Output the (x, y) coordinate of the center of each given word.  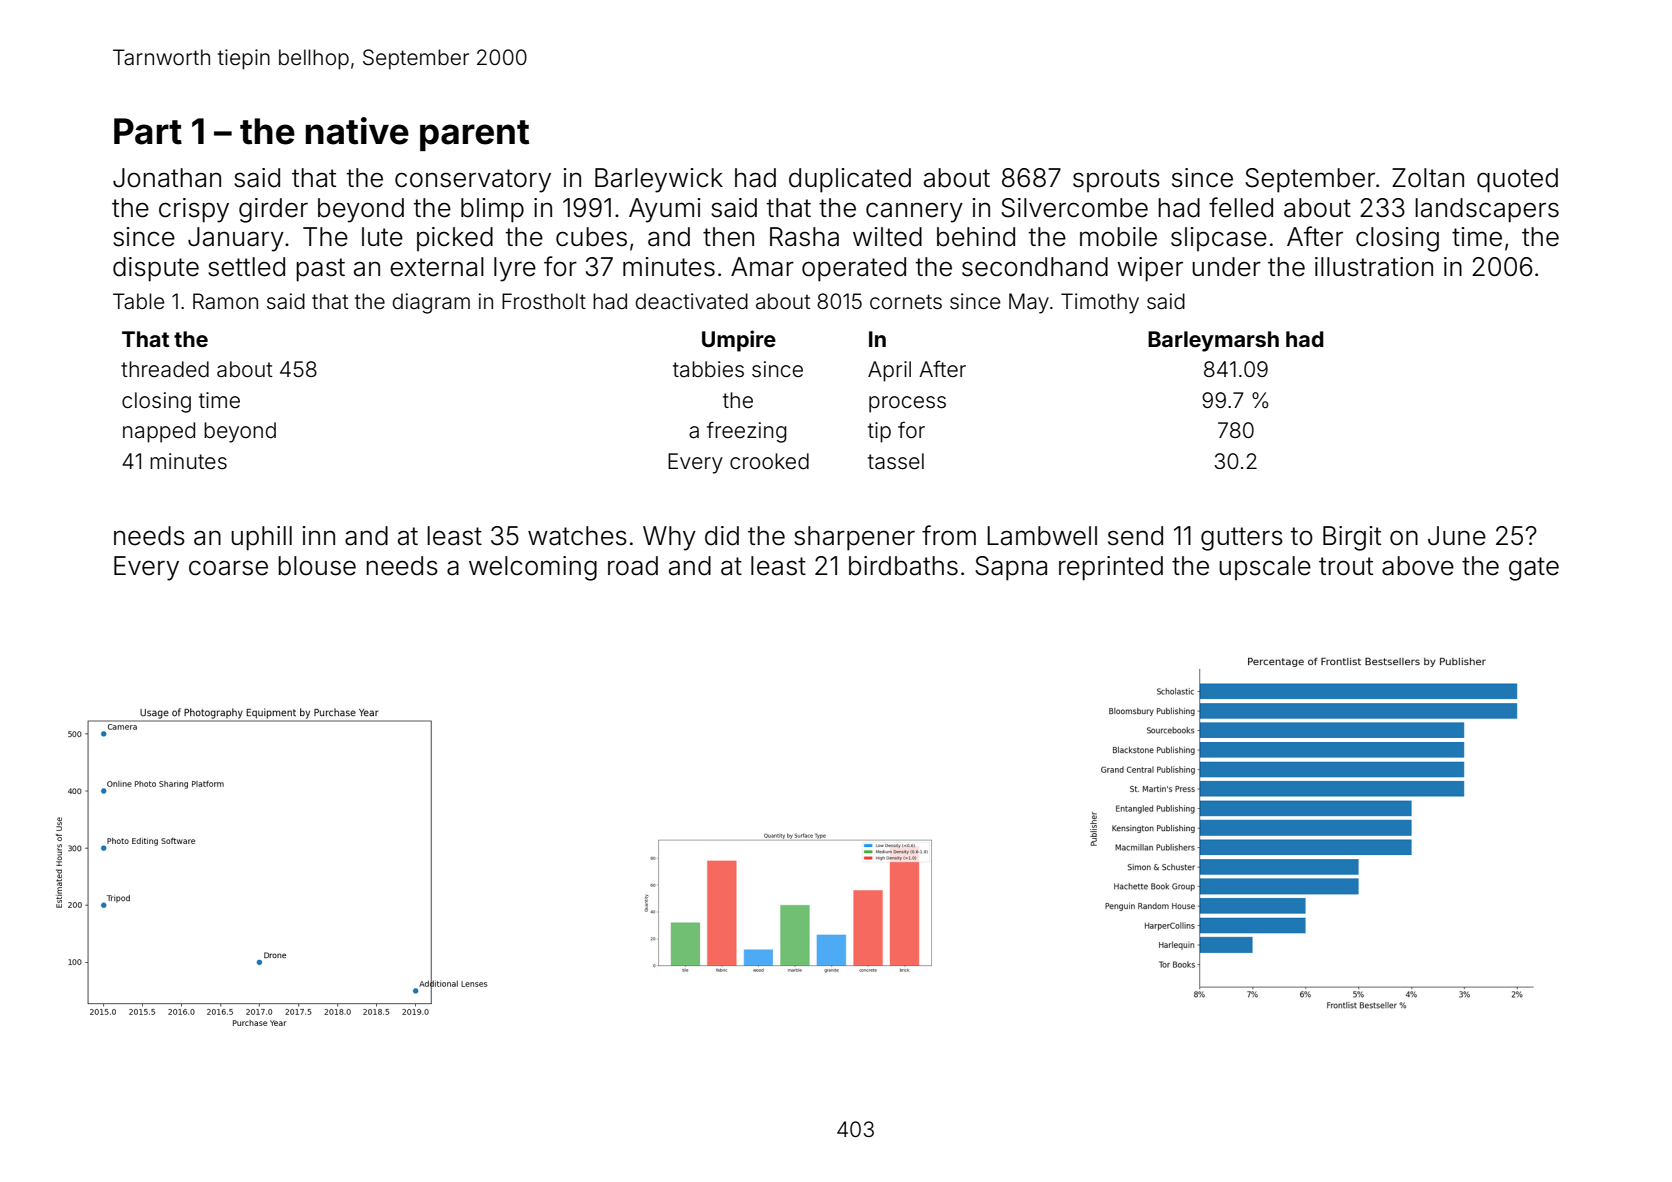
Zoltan (1428, 178)
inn (319, 535)
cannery (914, 212)
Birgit (1352, 538)
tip (879, 432)
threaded (165, 369)
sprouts (1116, 180)
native (357, 131)
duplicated (850, 180)
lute (382, 237)
